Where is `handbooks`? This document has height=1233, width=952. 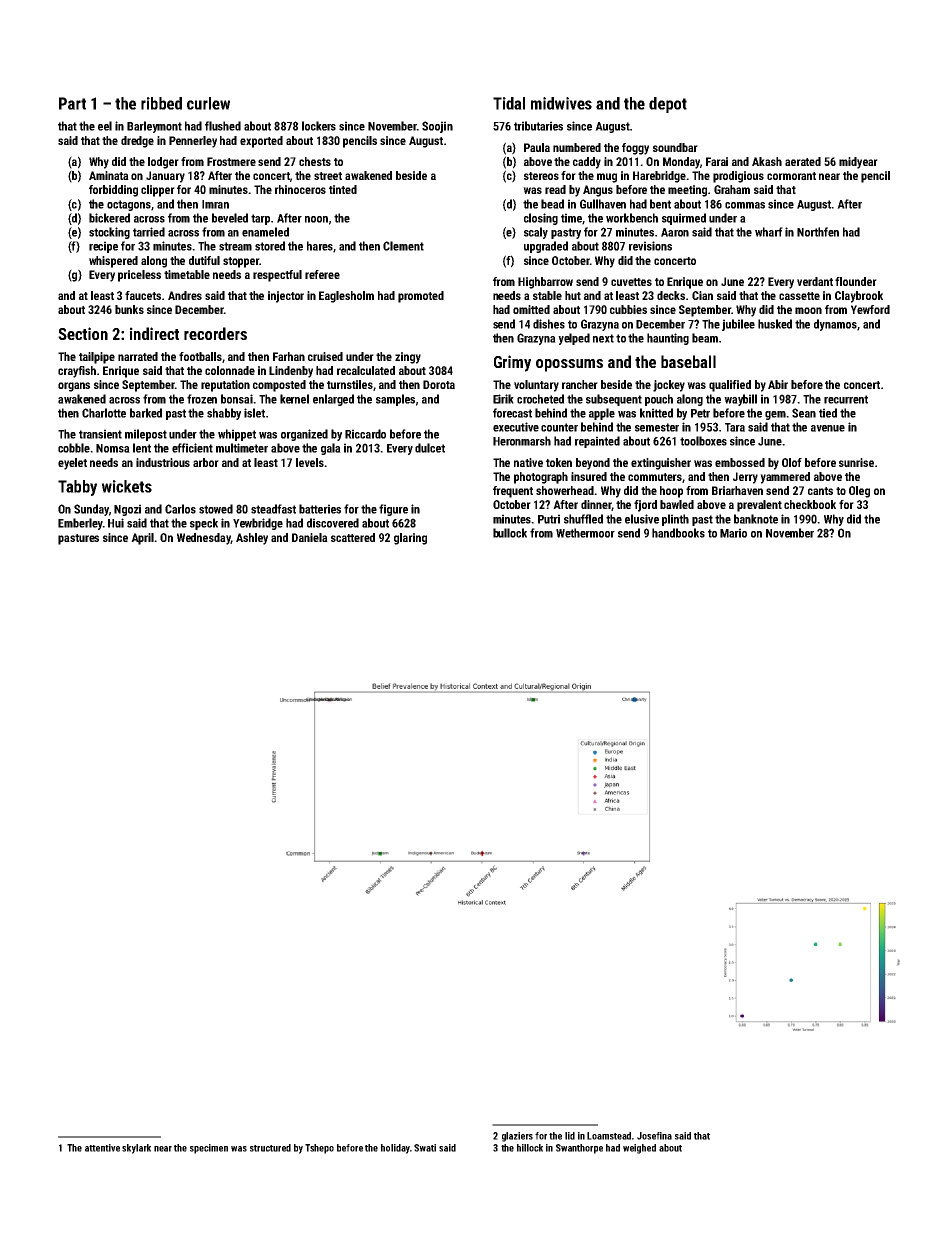 handbooks is located at coordinates (678, 533).
